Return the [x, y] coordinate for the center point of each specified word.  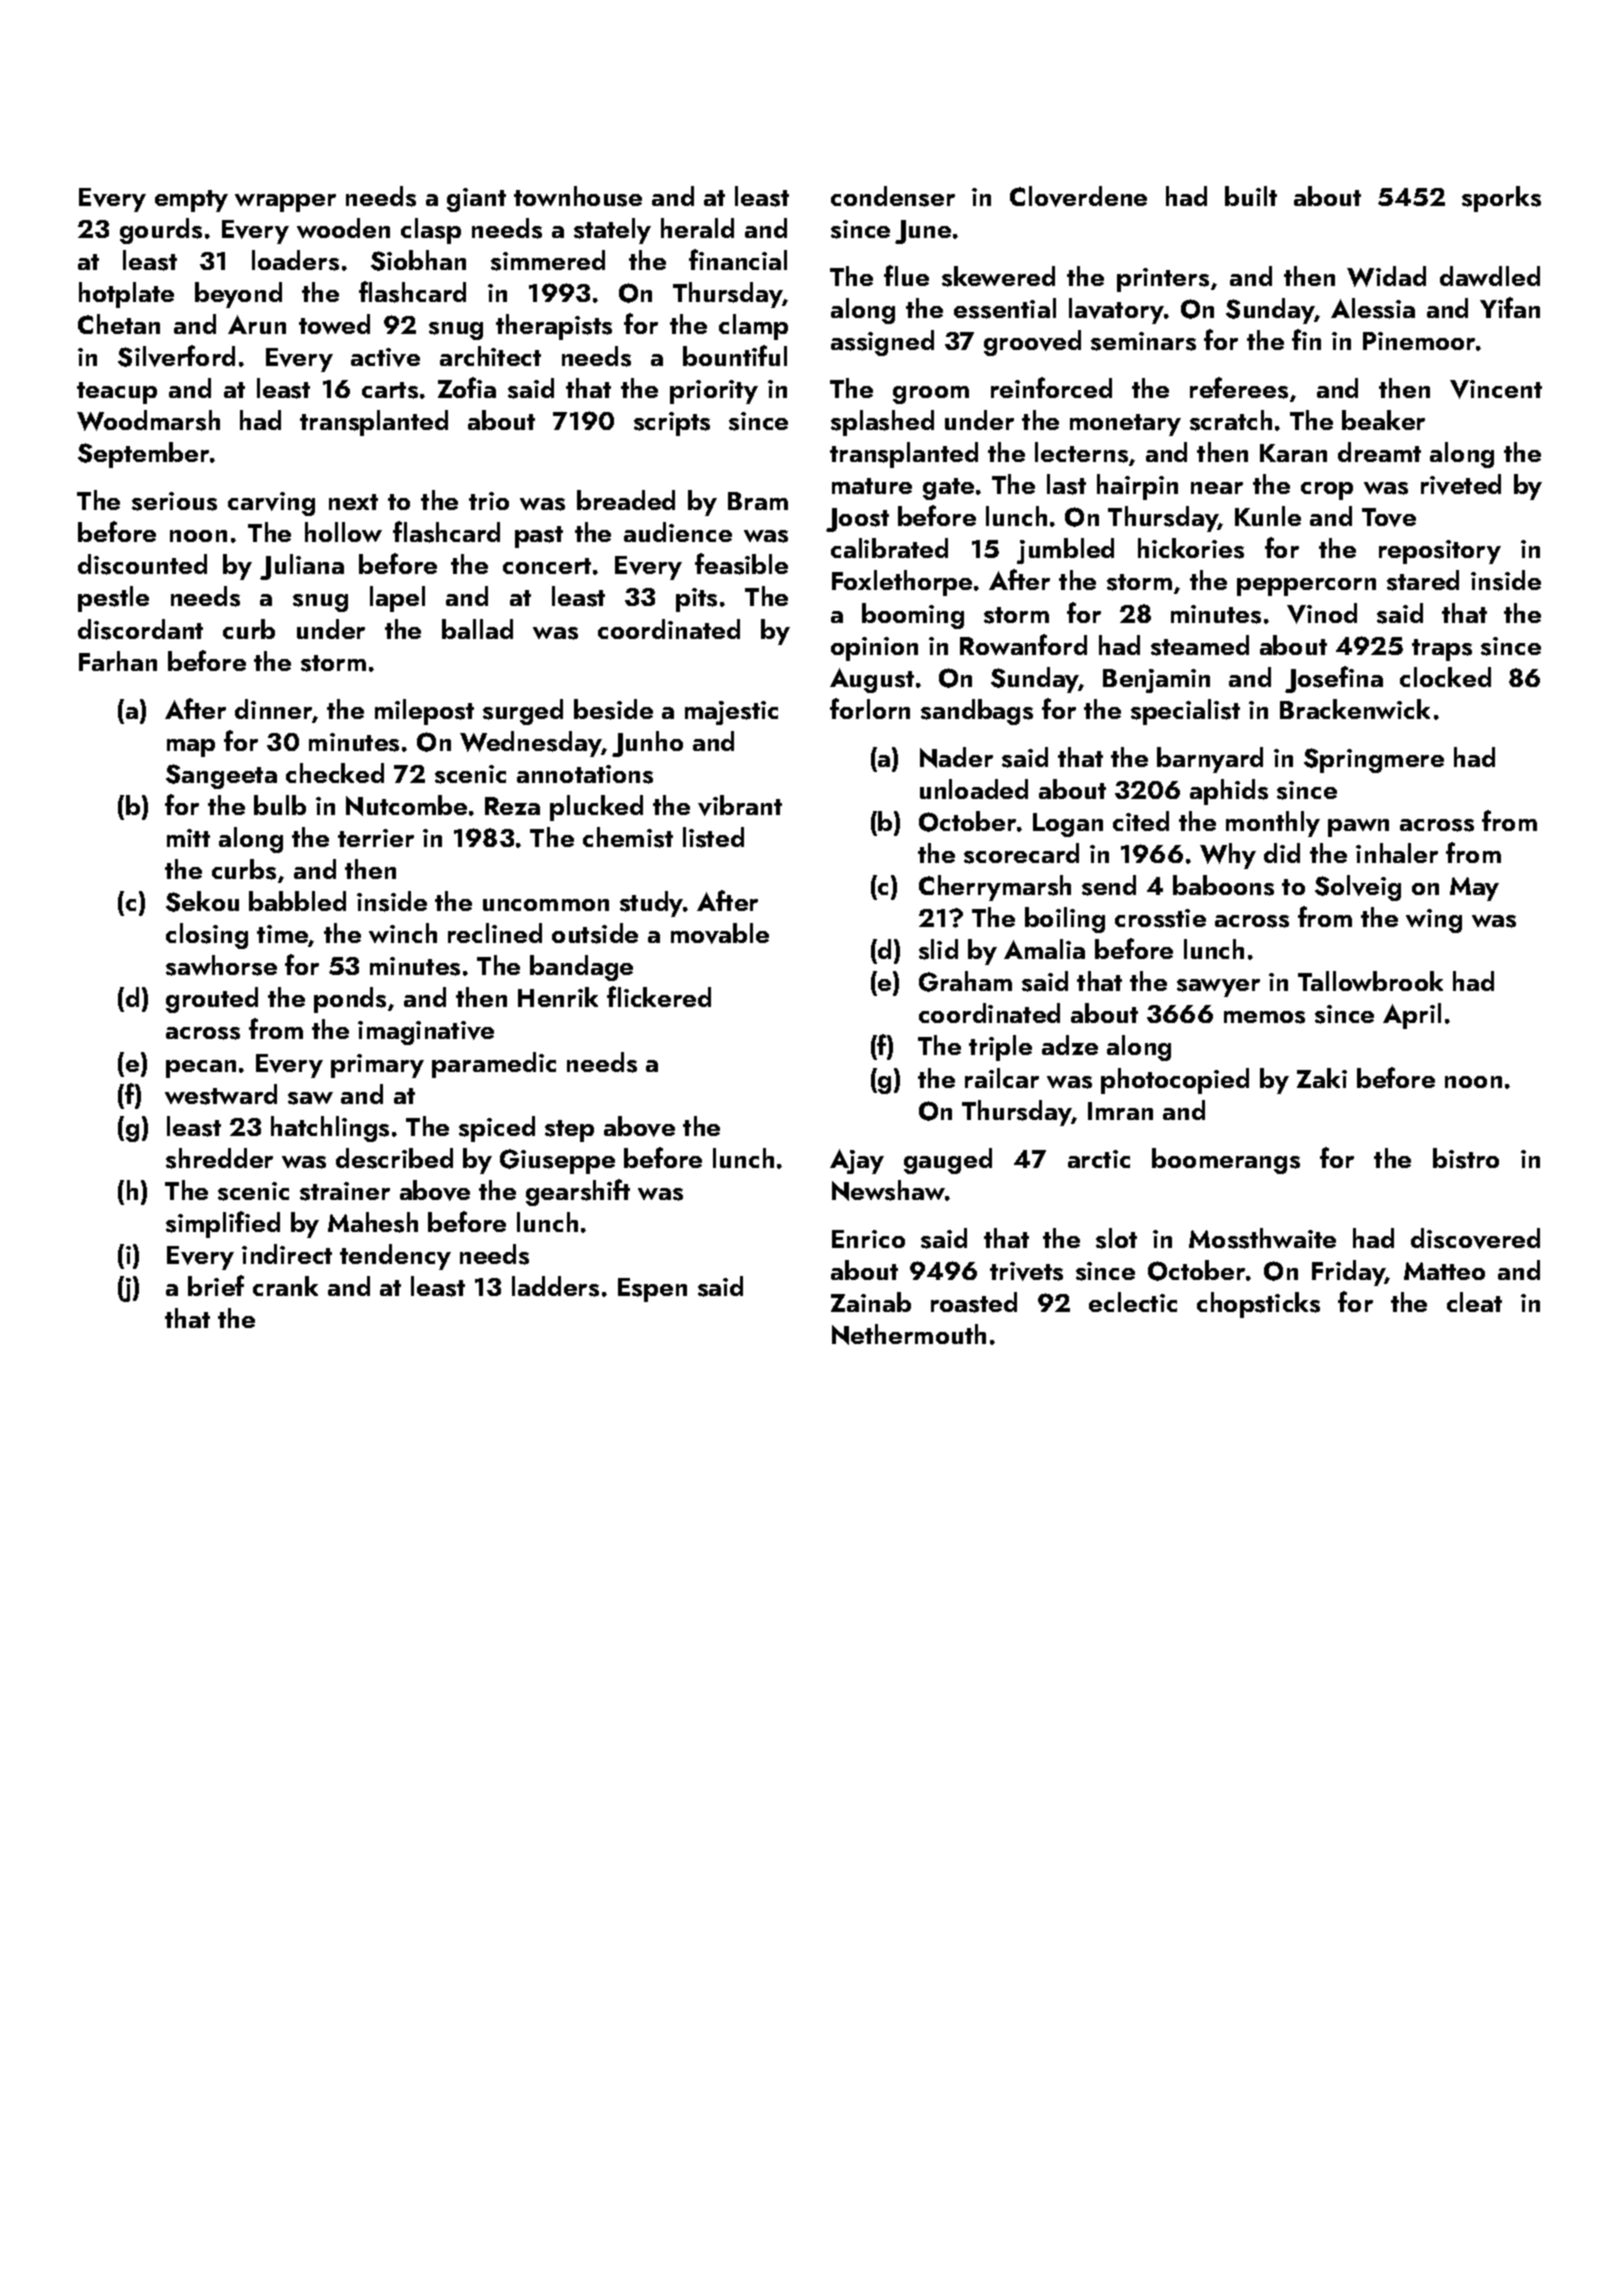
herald [697, 228]
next [353, 502]
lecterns [1081, 452]
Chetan [119, 324]
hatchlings [330, 1129]
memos [1264, 1017]
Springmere [1374, 760]
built [1251, 196]
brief [216, 1285]
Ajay [857, 1161]
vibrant [740, 805]
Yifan [1510, 307]
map [191, 748]
